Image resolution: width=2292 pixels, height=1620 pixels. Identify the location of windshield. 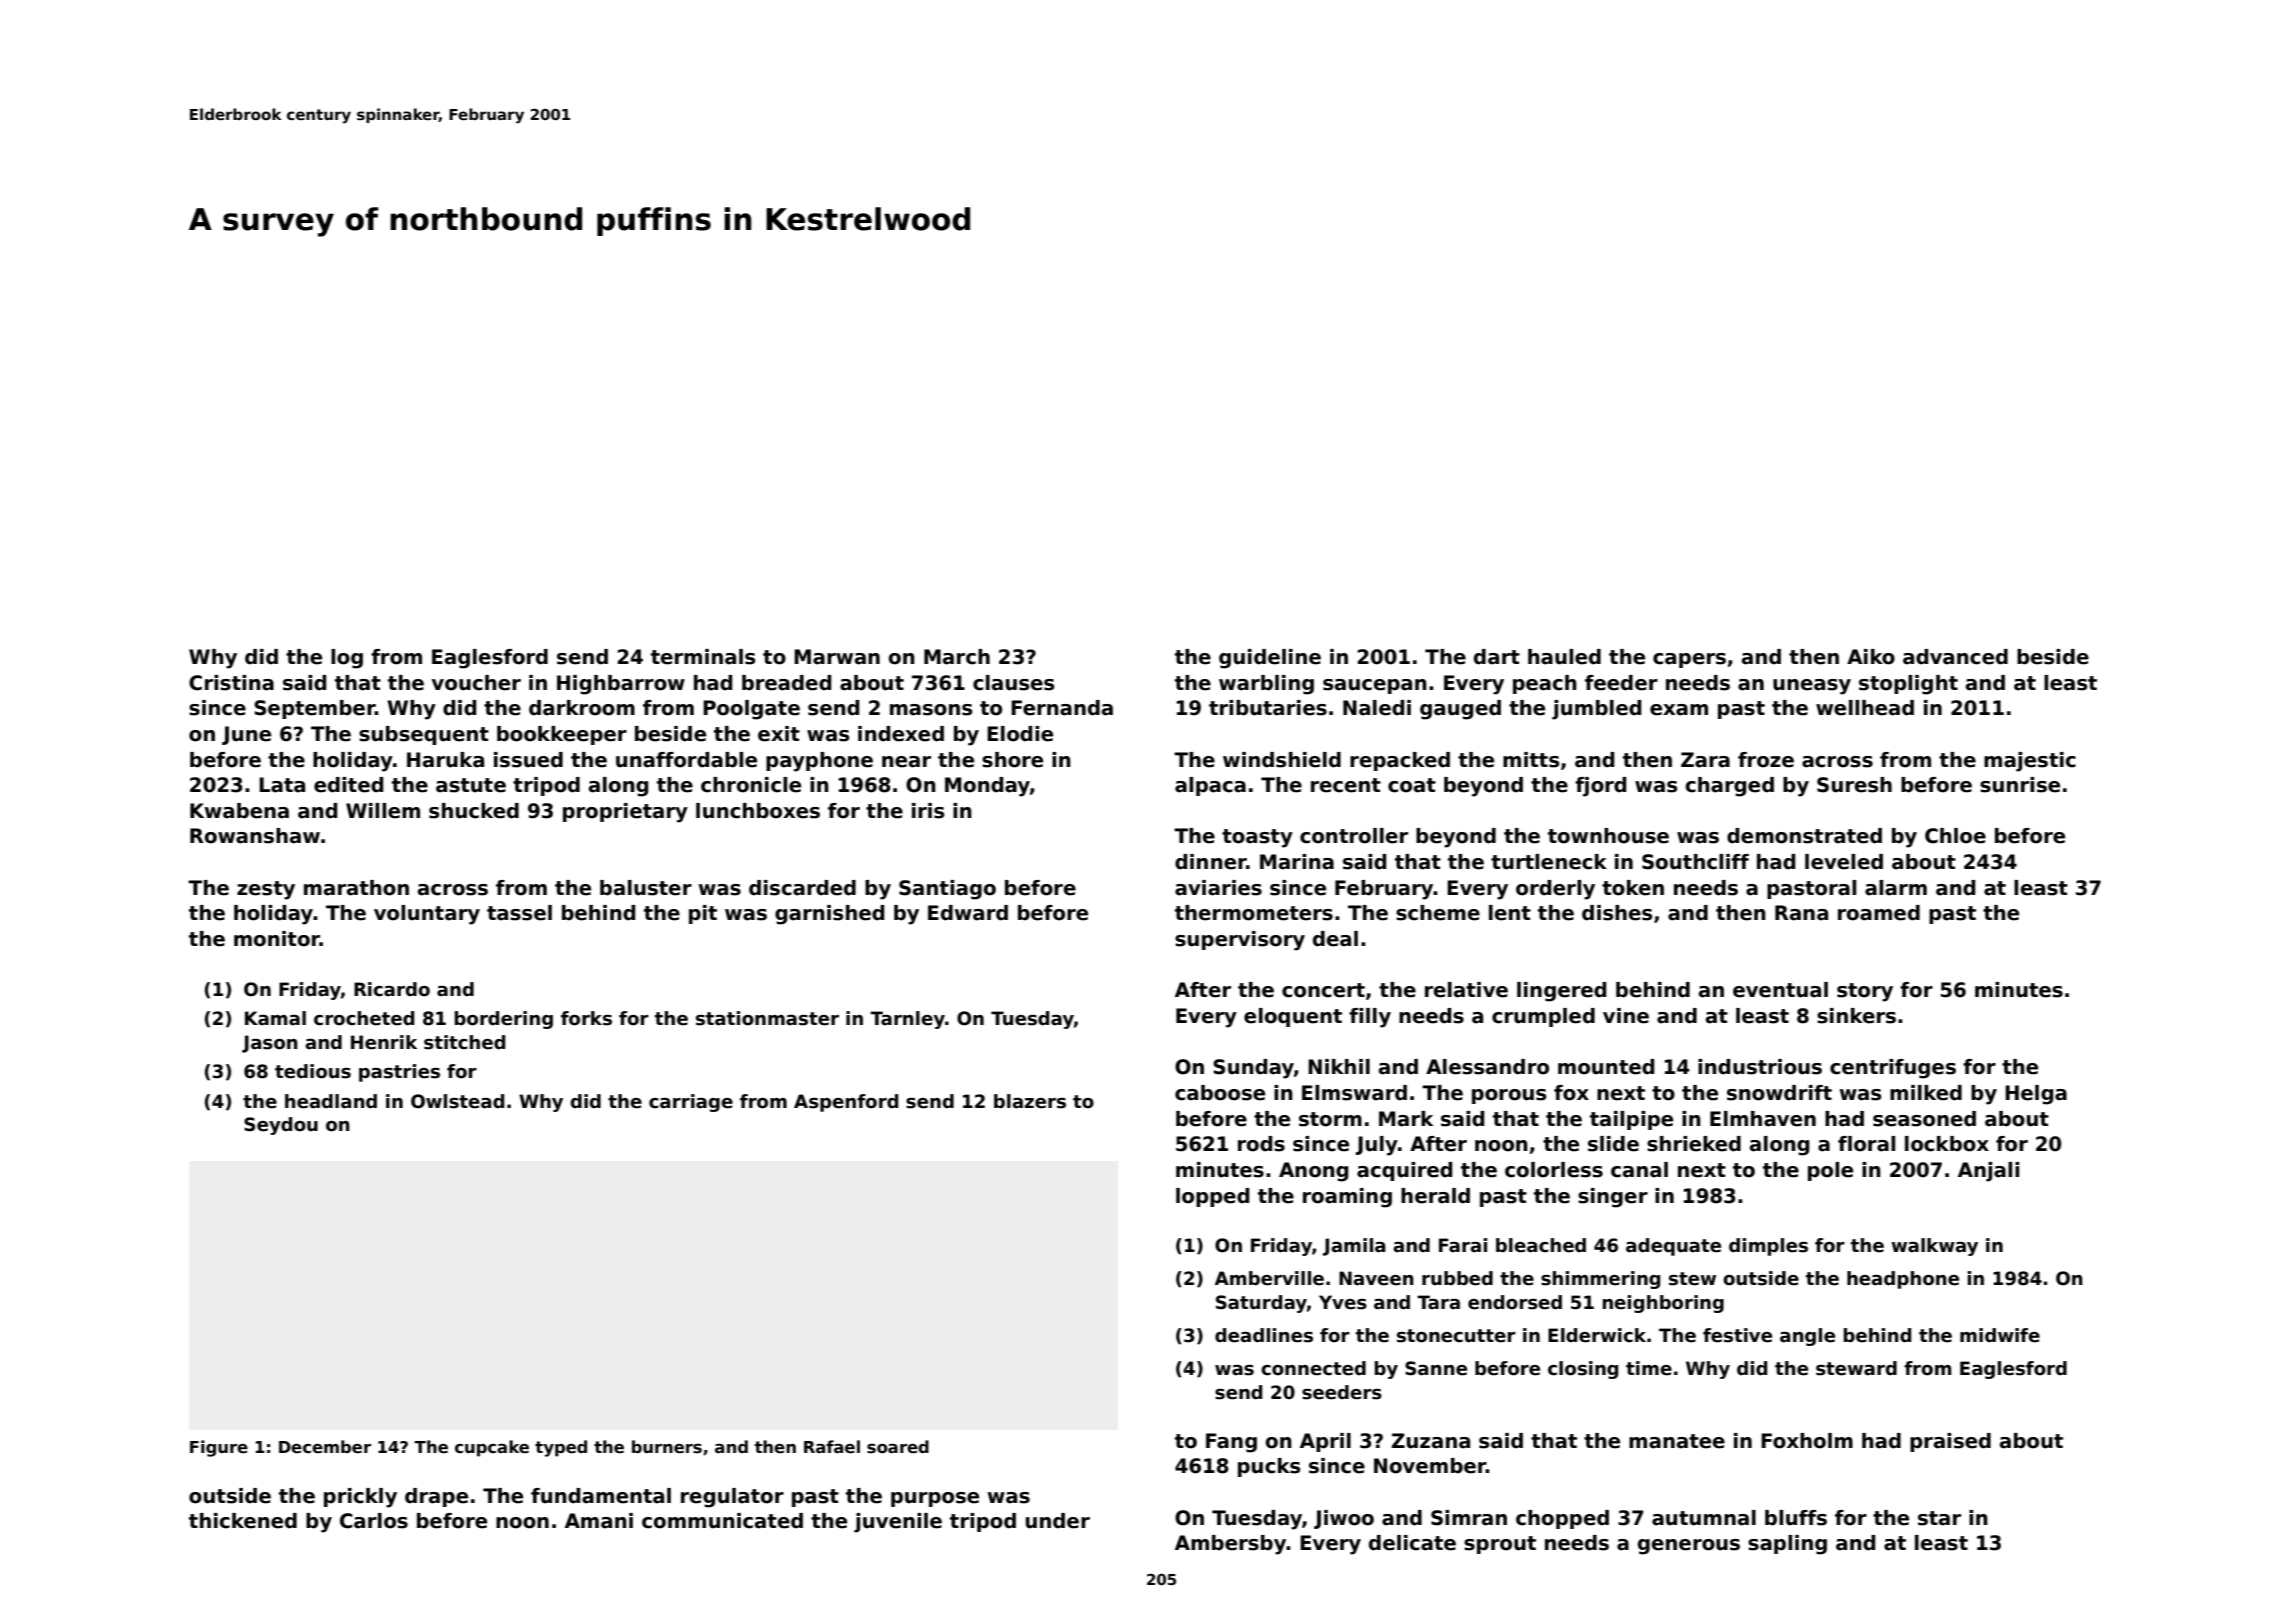
(1282, 760).
